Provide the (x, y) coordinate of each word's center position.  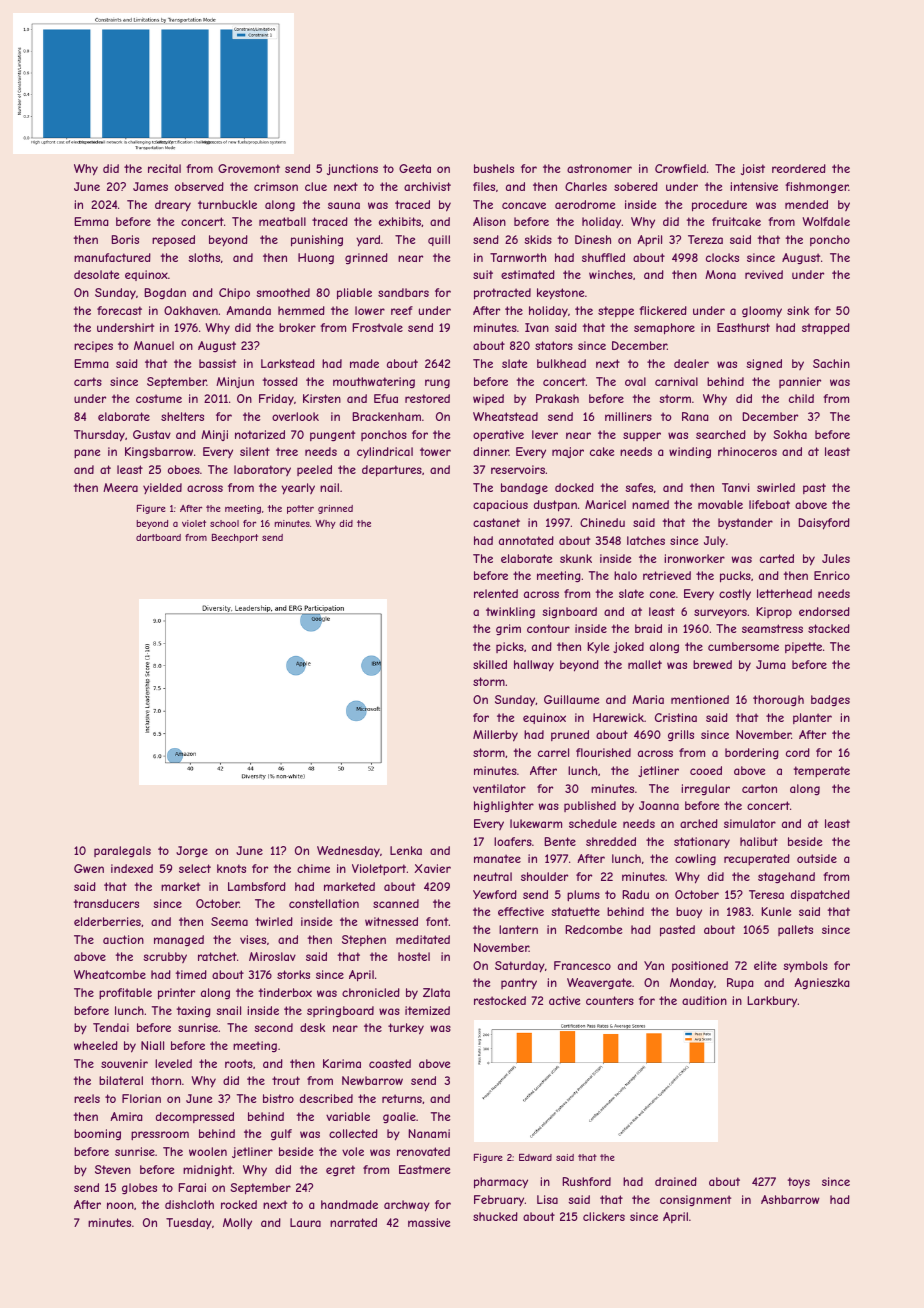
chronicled (371, 992)
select (195, 868)
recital (164, 168)
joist (753, 169)
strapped (826, 329)
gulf (281, 1135)
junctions (352, 169)
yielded (162, 488)
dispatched (820, 896)
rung (437, 384)
